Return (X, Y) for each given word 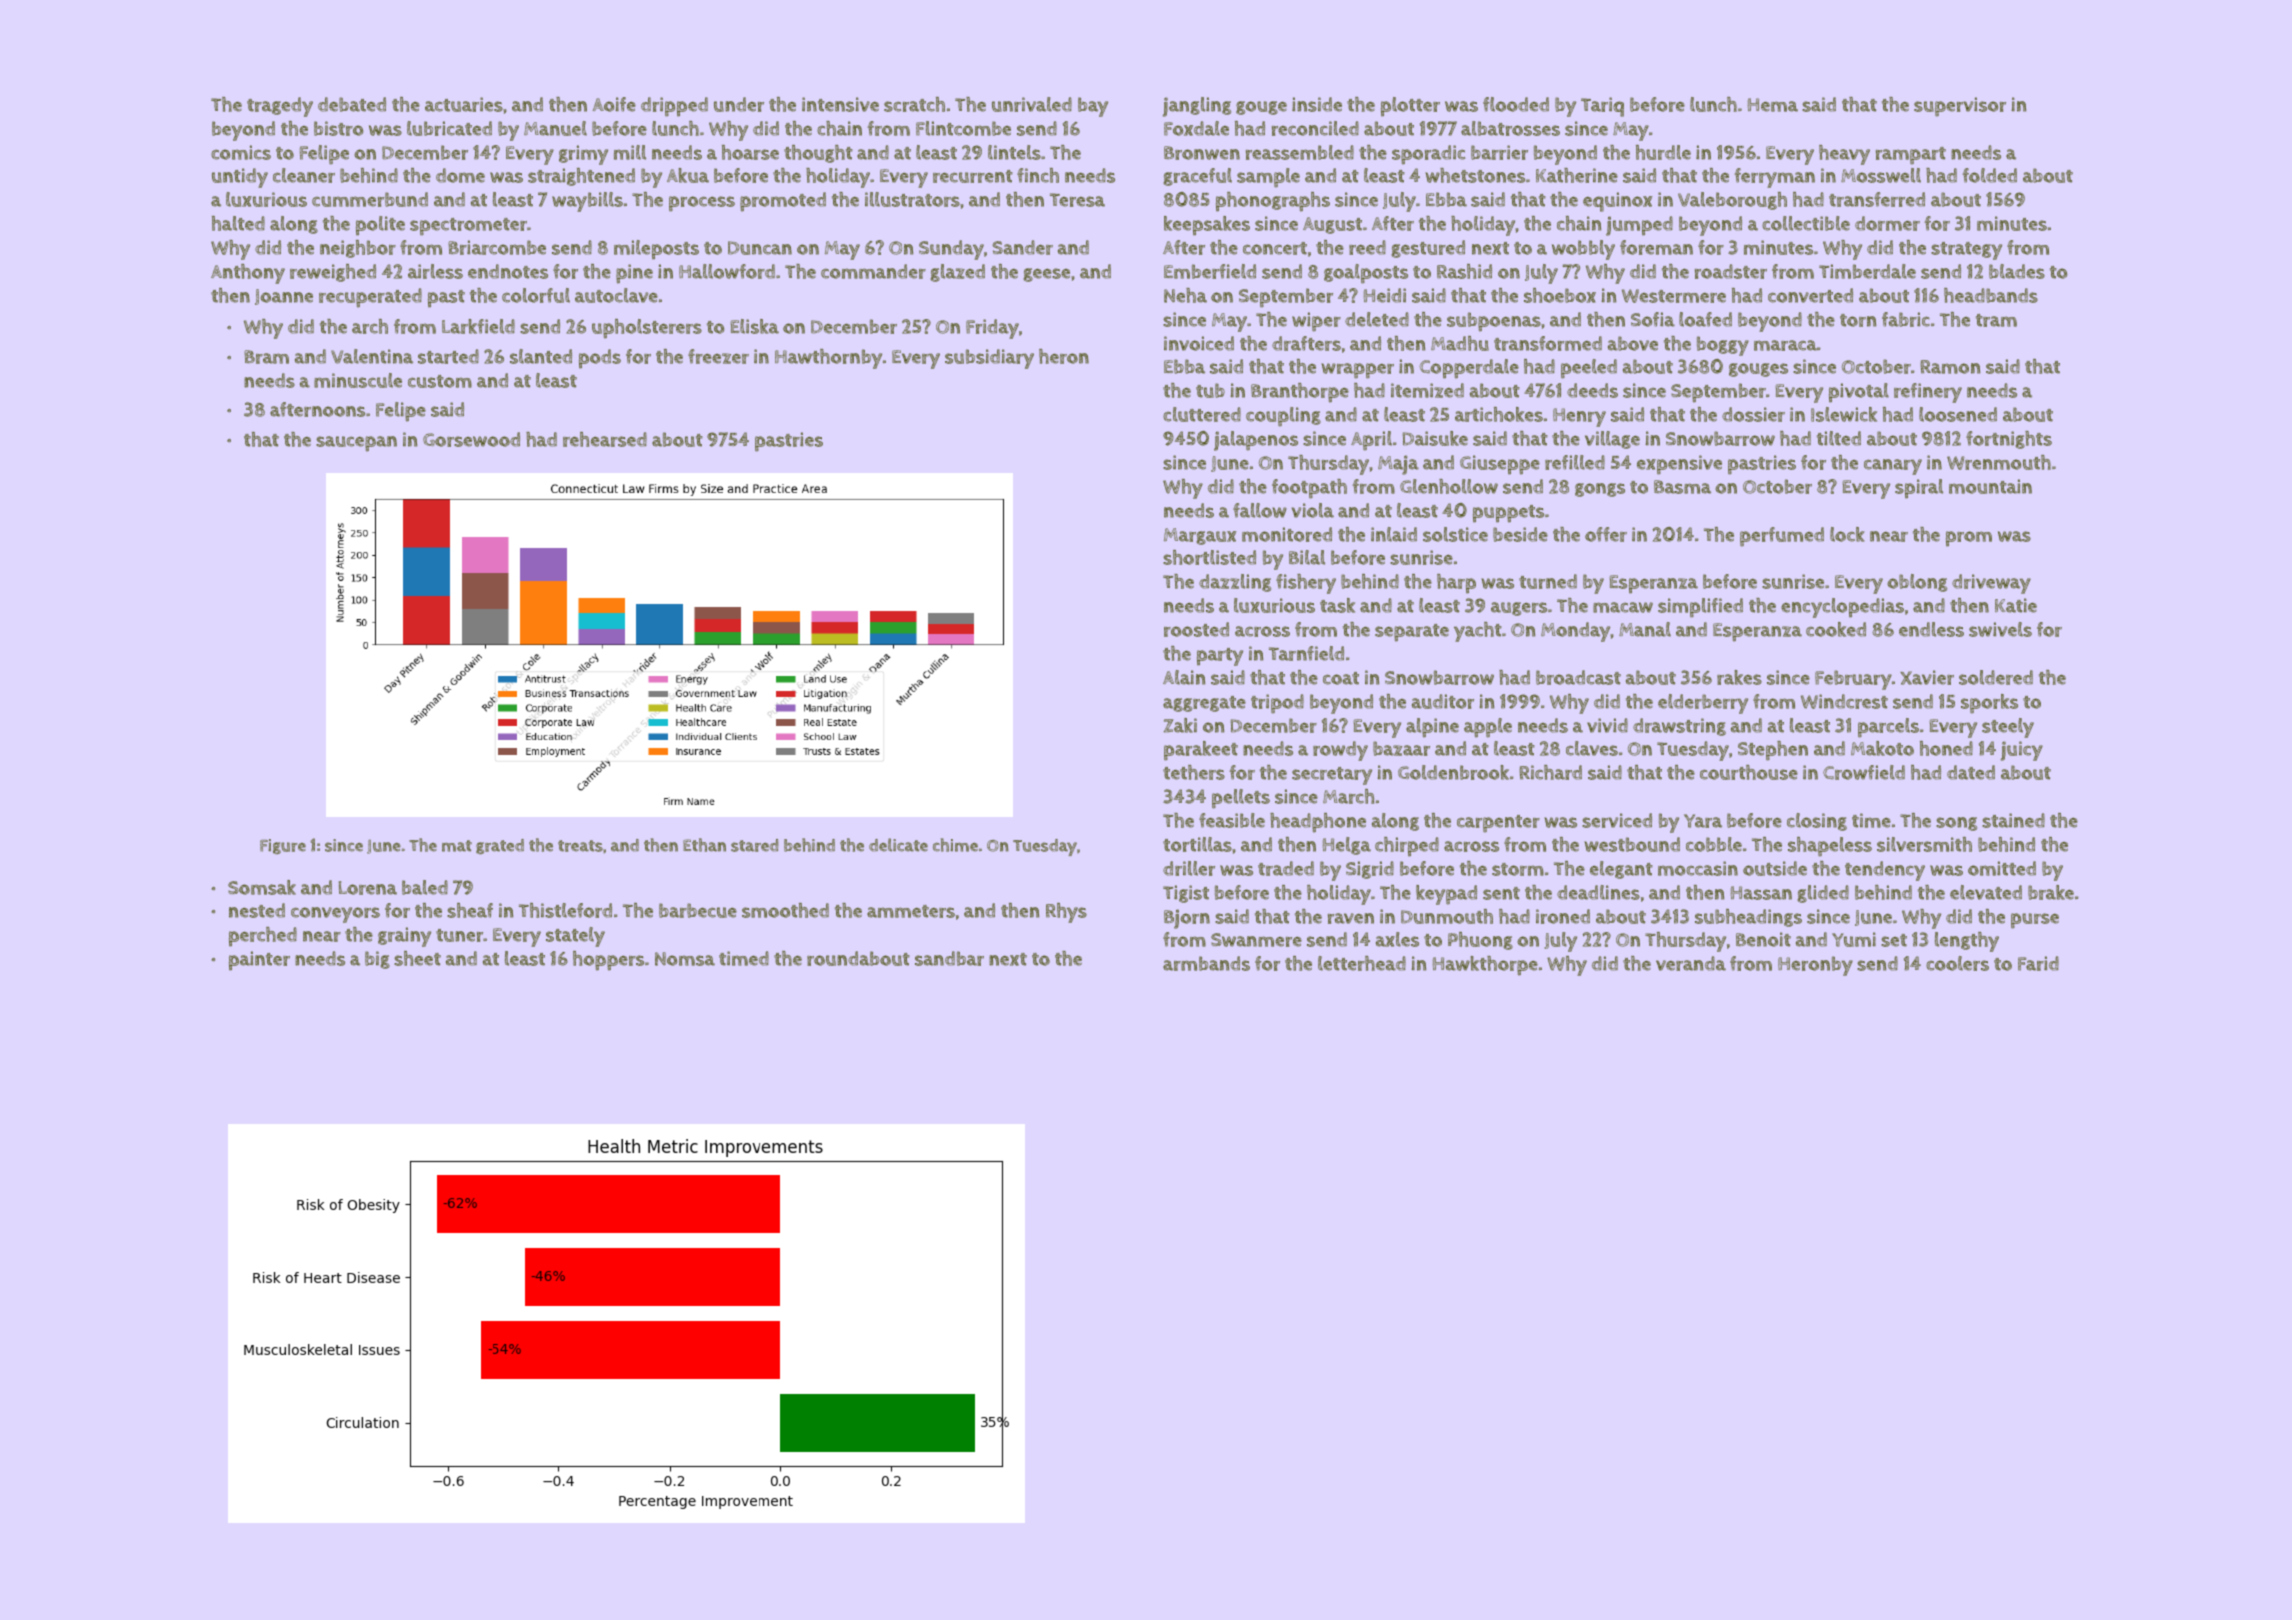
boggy (1723, 346)
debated (352, 104)
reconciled (1315, 128)
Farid (2038, 963)
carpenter (1498, 824)
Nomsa (685, 959)
